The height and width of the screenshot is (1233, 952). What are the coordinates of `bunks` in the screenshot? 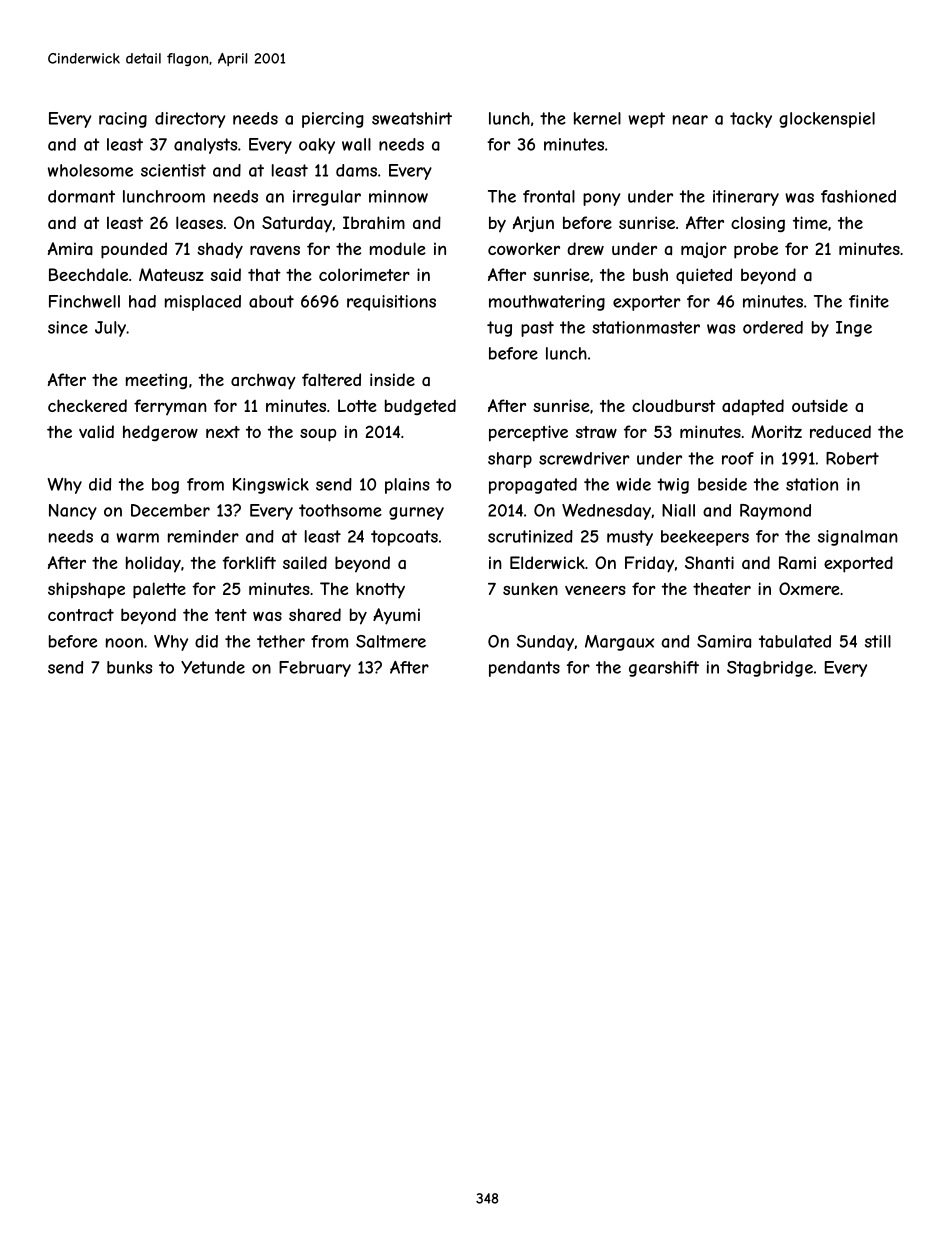 It's located at (129, 667).
